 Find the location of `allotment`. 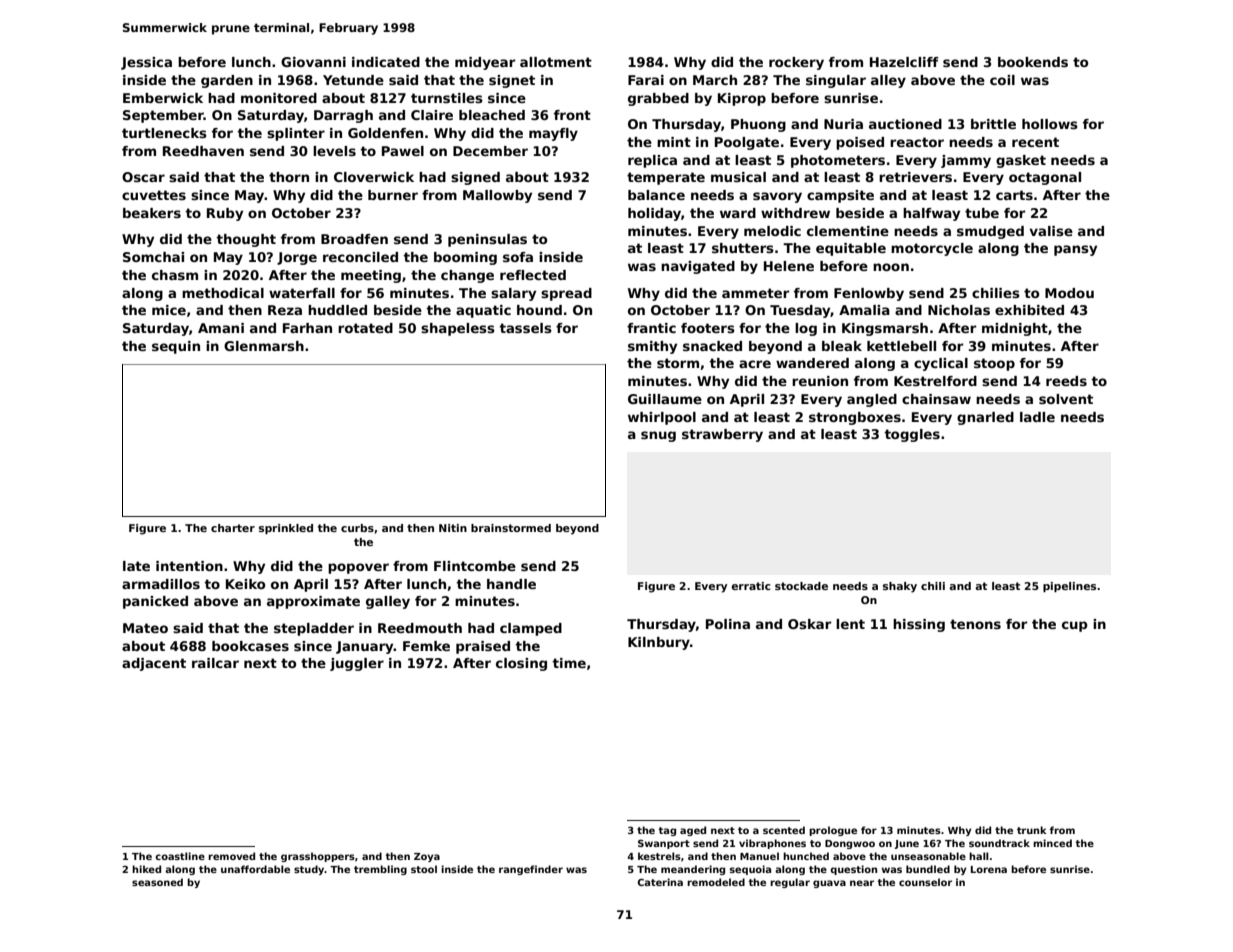

allotment is located at coordinates (556, 62).
